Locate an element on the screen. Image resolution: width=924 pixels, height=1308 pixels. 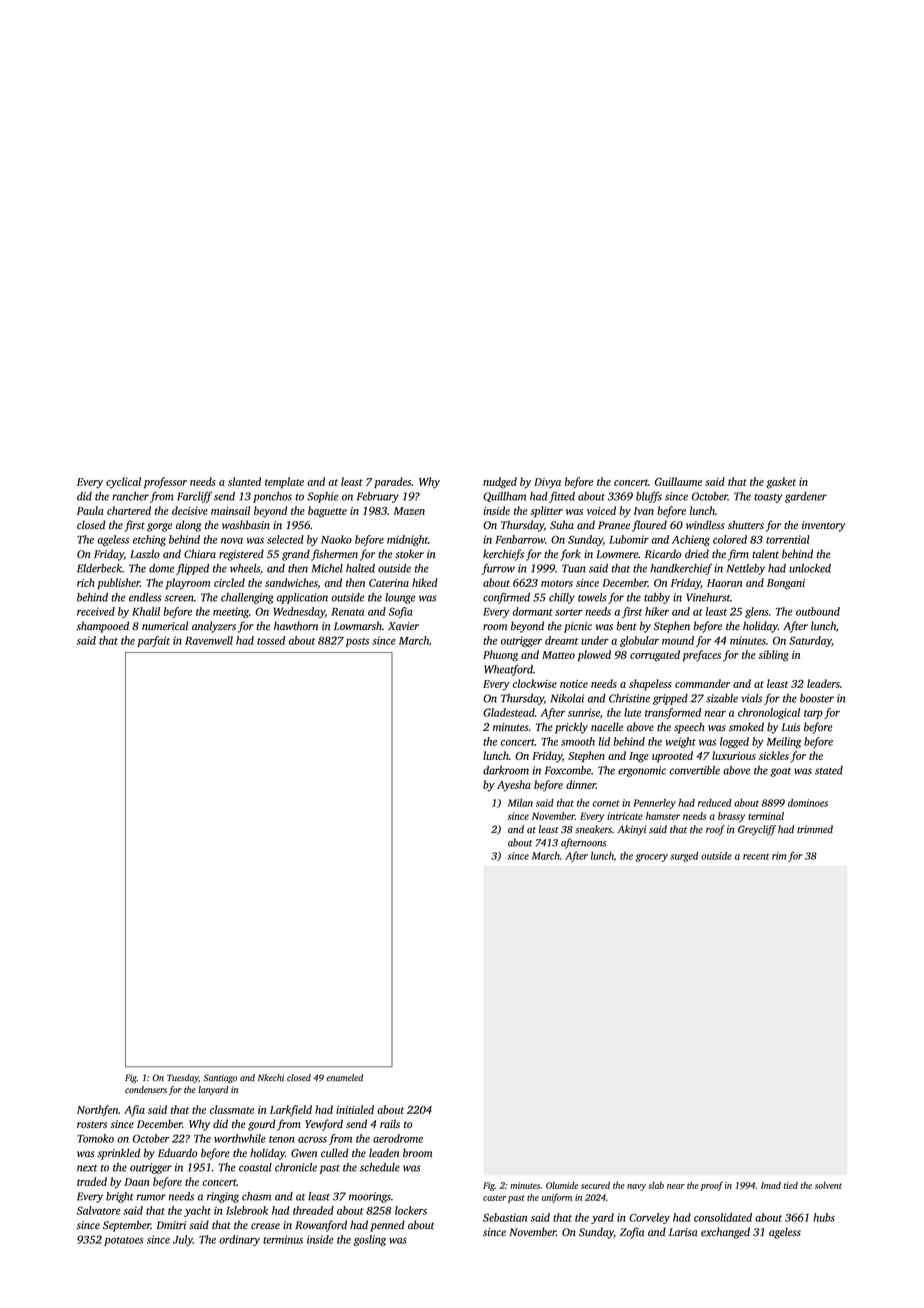
Ayesha is located at coordinates (514, 786).
